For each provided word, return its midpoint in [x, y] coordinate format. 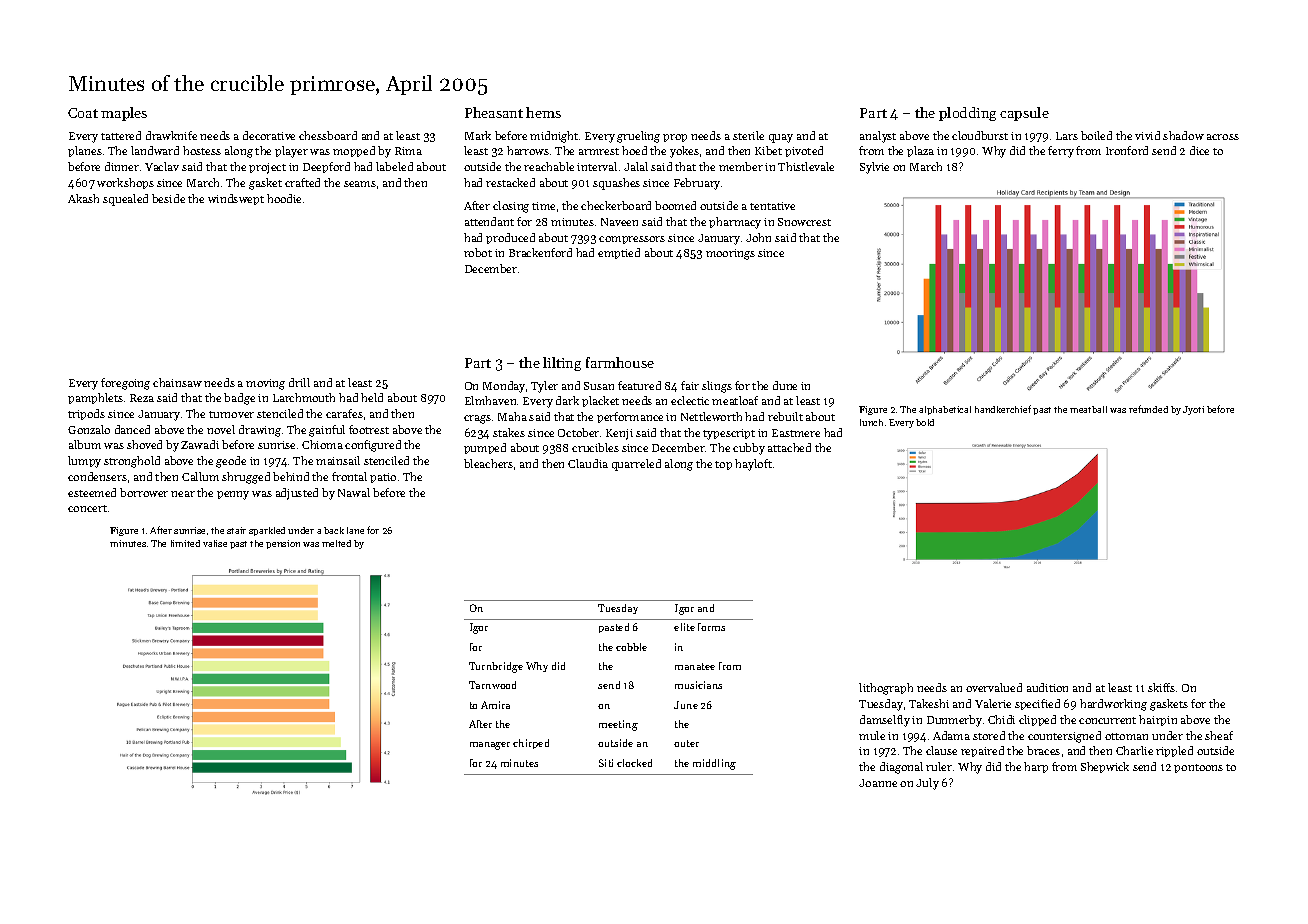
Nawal [354, 492]
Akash [83, 198]
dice [1199, 150]
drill [299, 382]
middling [714, 764]
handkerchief [1003, 409]
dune [785, 385]
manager [490, 746]
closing [511, 207]
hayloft [753, 465]
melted [336, 543]
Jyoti [1193, 410]
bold [925, 422]
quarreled [636, 465]
